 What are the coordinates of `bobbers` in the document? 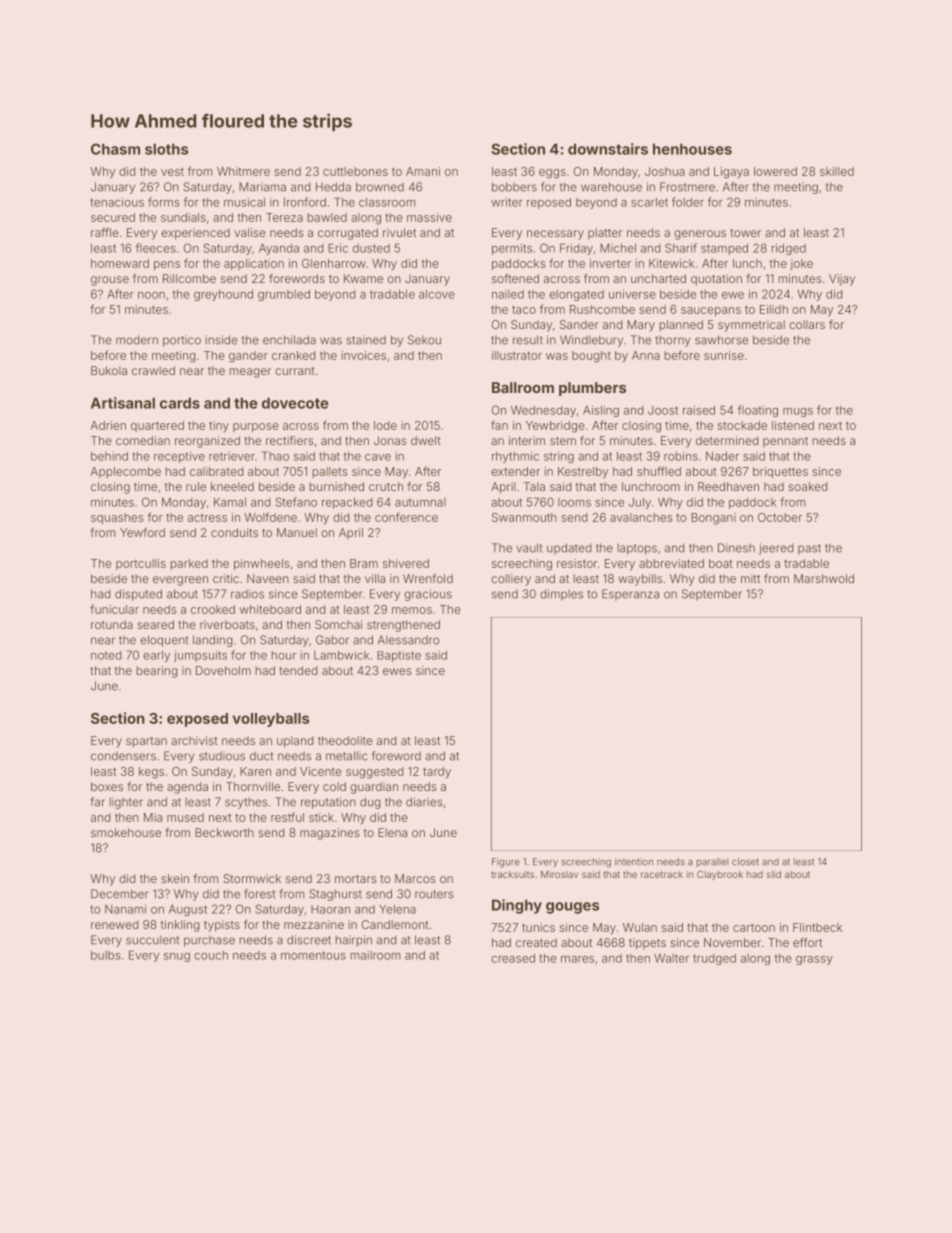 It's located at (514, 187).
